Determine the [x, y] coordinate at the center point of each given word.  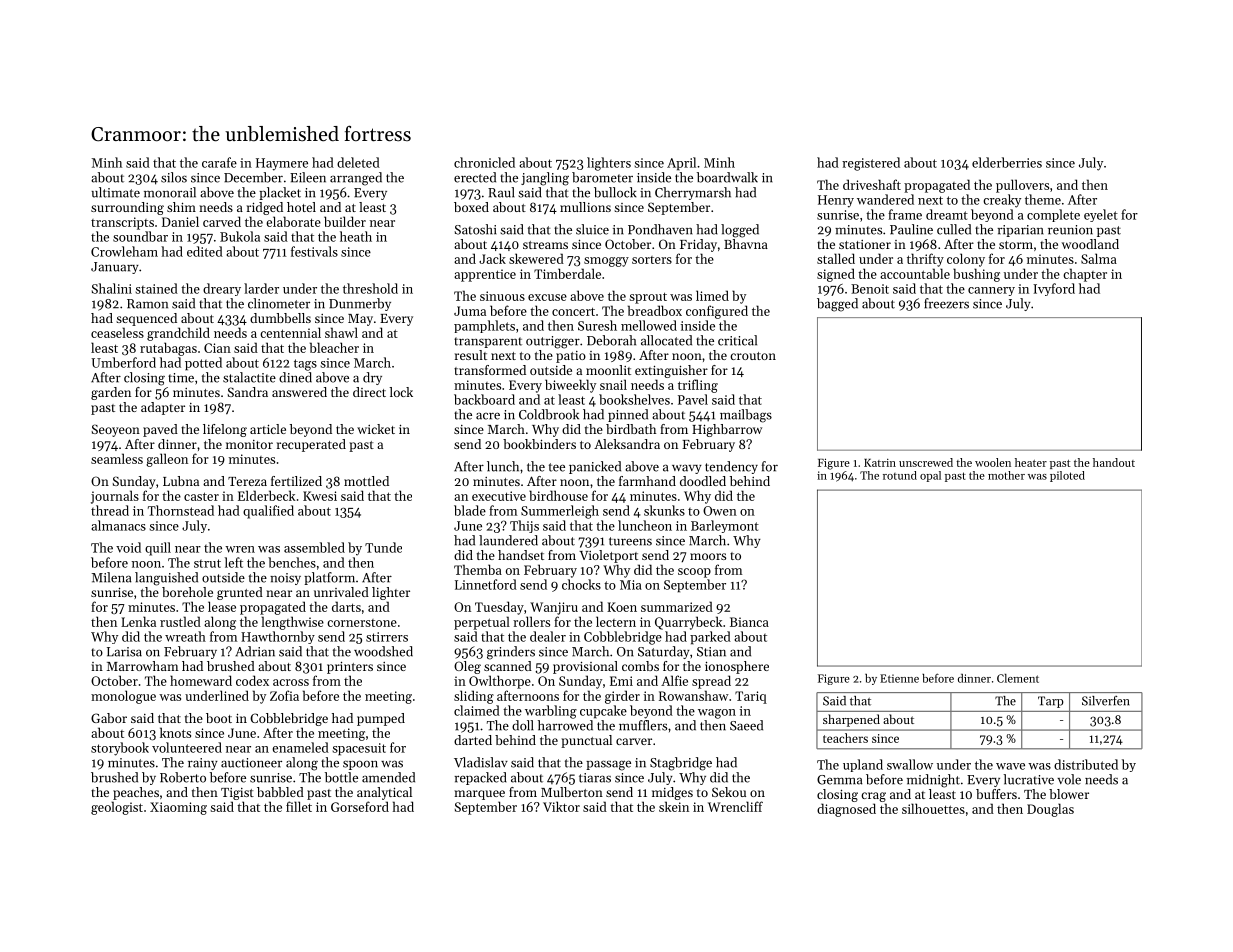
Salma [1099, 258]
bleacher [334, 347]
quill [158, 549]
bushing [976, 275]
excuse [547, 297]
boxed [471, 207]
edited [205, 251]
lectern [616, 621]
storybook [120, 749]
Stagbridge [681, 764]
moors [708, 556]
